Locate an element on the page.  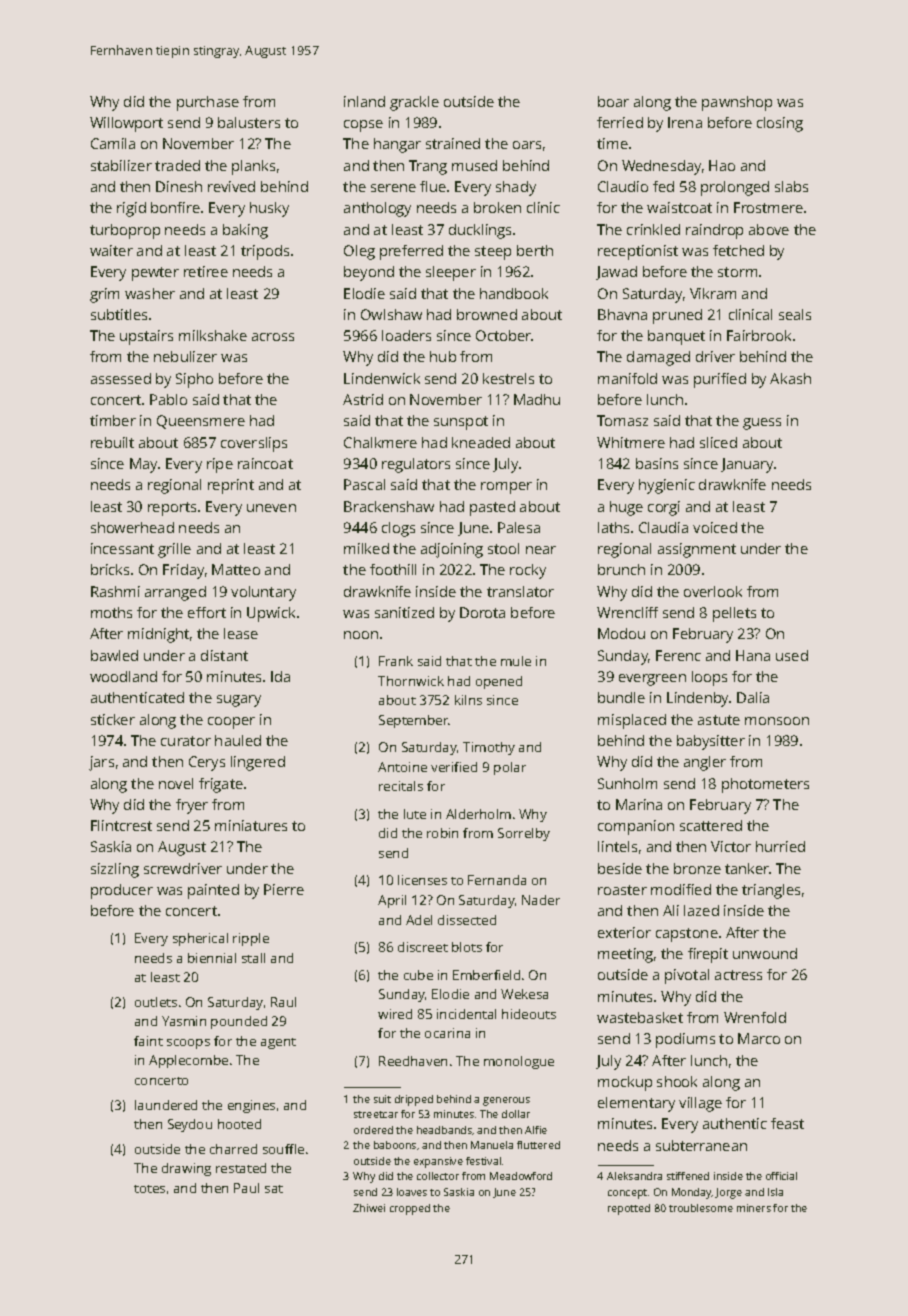
Marco is located at coordinates (759, 1038).
